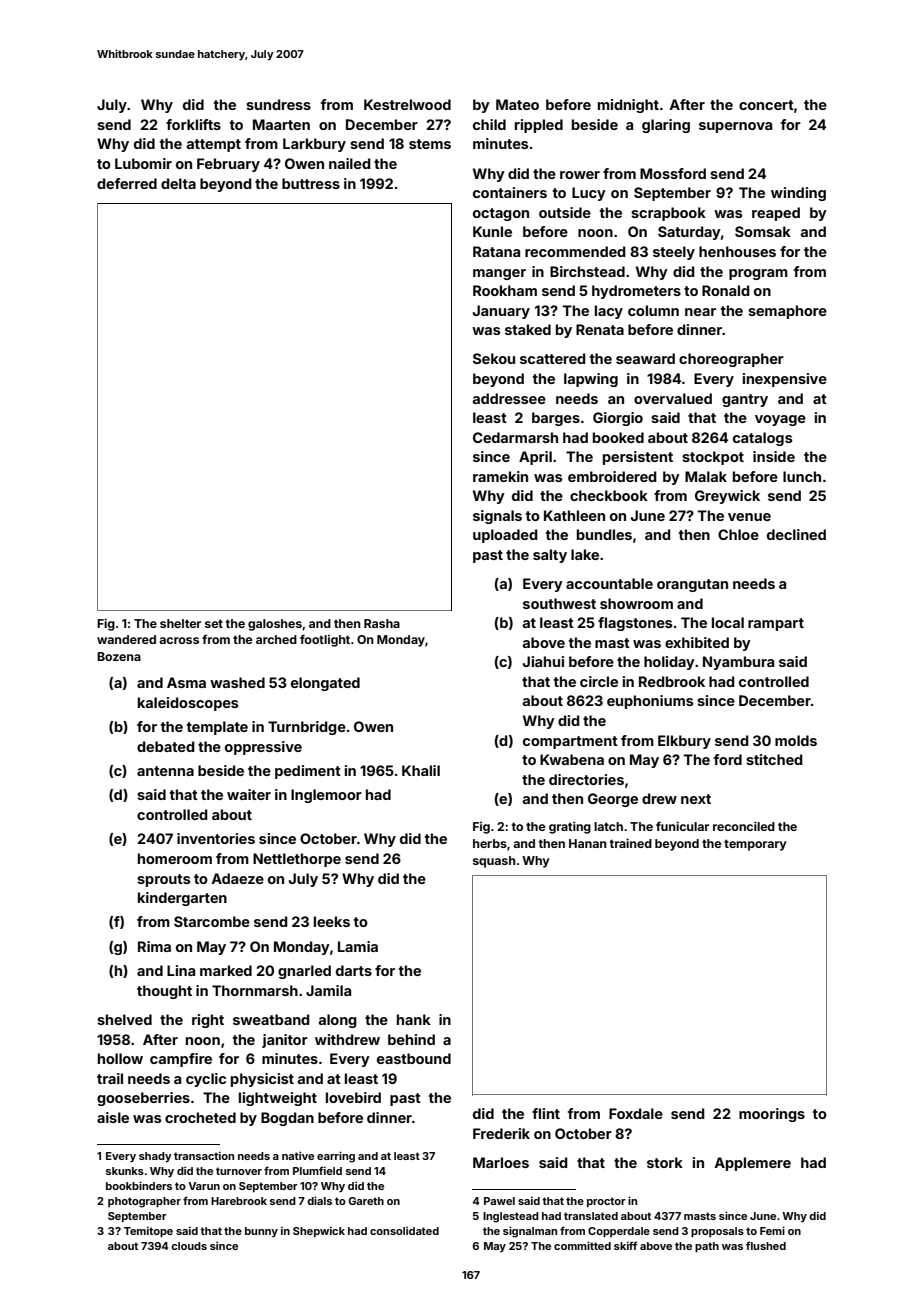 The image size is (924, 1308). I want to click on ramekin, so click(500, 476).
